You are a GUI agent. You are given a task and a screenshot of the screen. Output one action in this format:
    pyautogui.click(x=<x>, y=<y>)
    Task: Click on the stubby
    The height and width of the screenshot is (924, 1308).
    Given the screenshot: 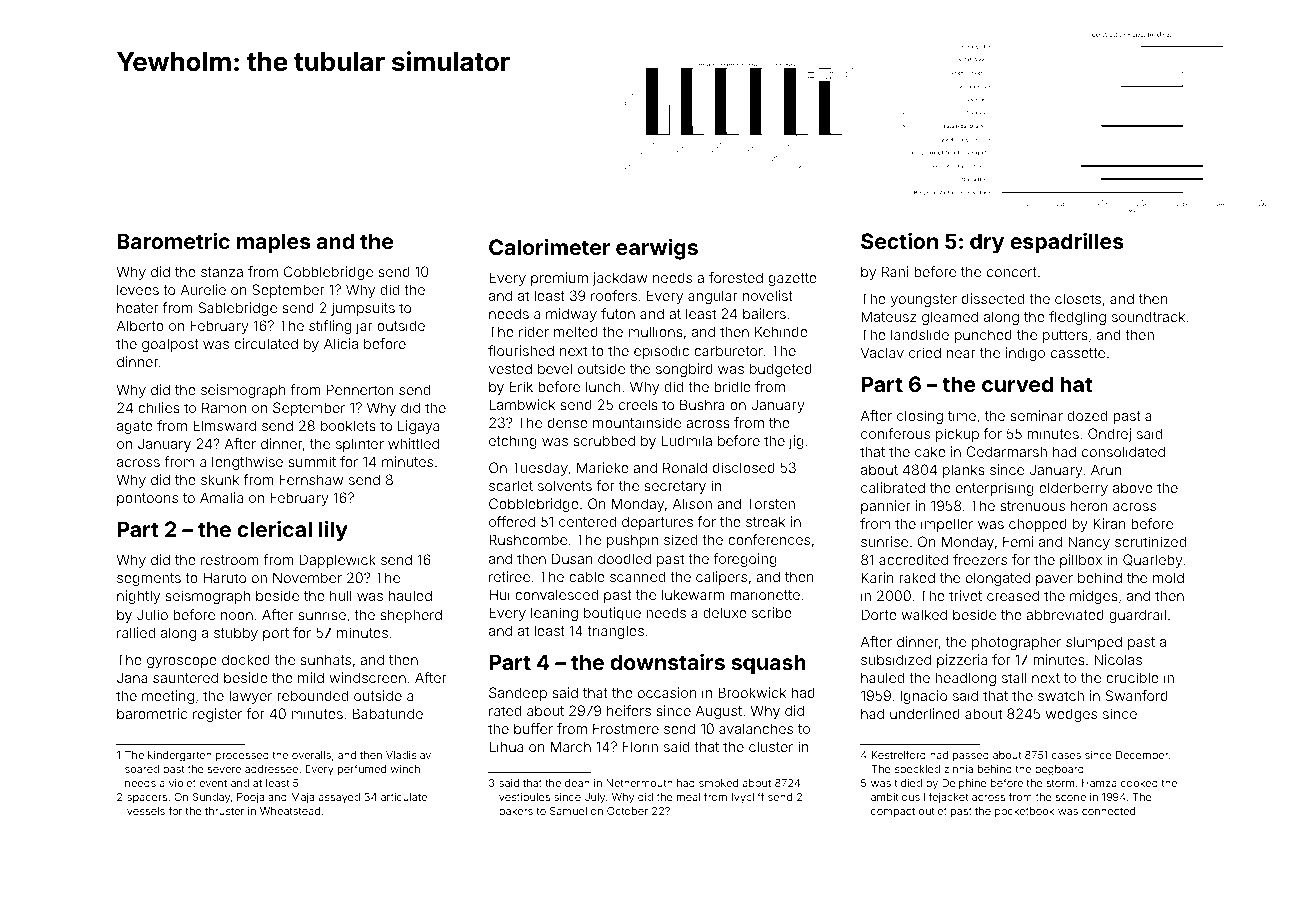 What is the action you would take?
    pyautogui.click(x=236, y=634)
